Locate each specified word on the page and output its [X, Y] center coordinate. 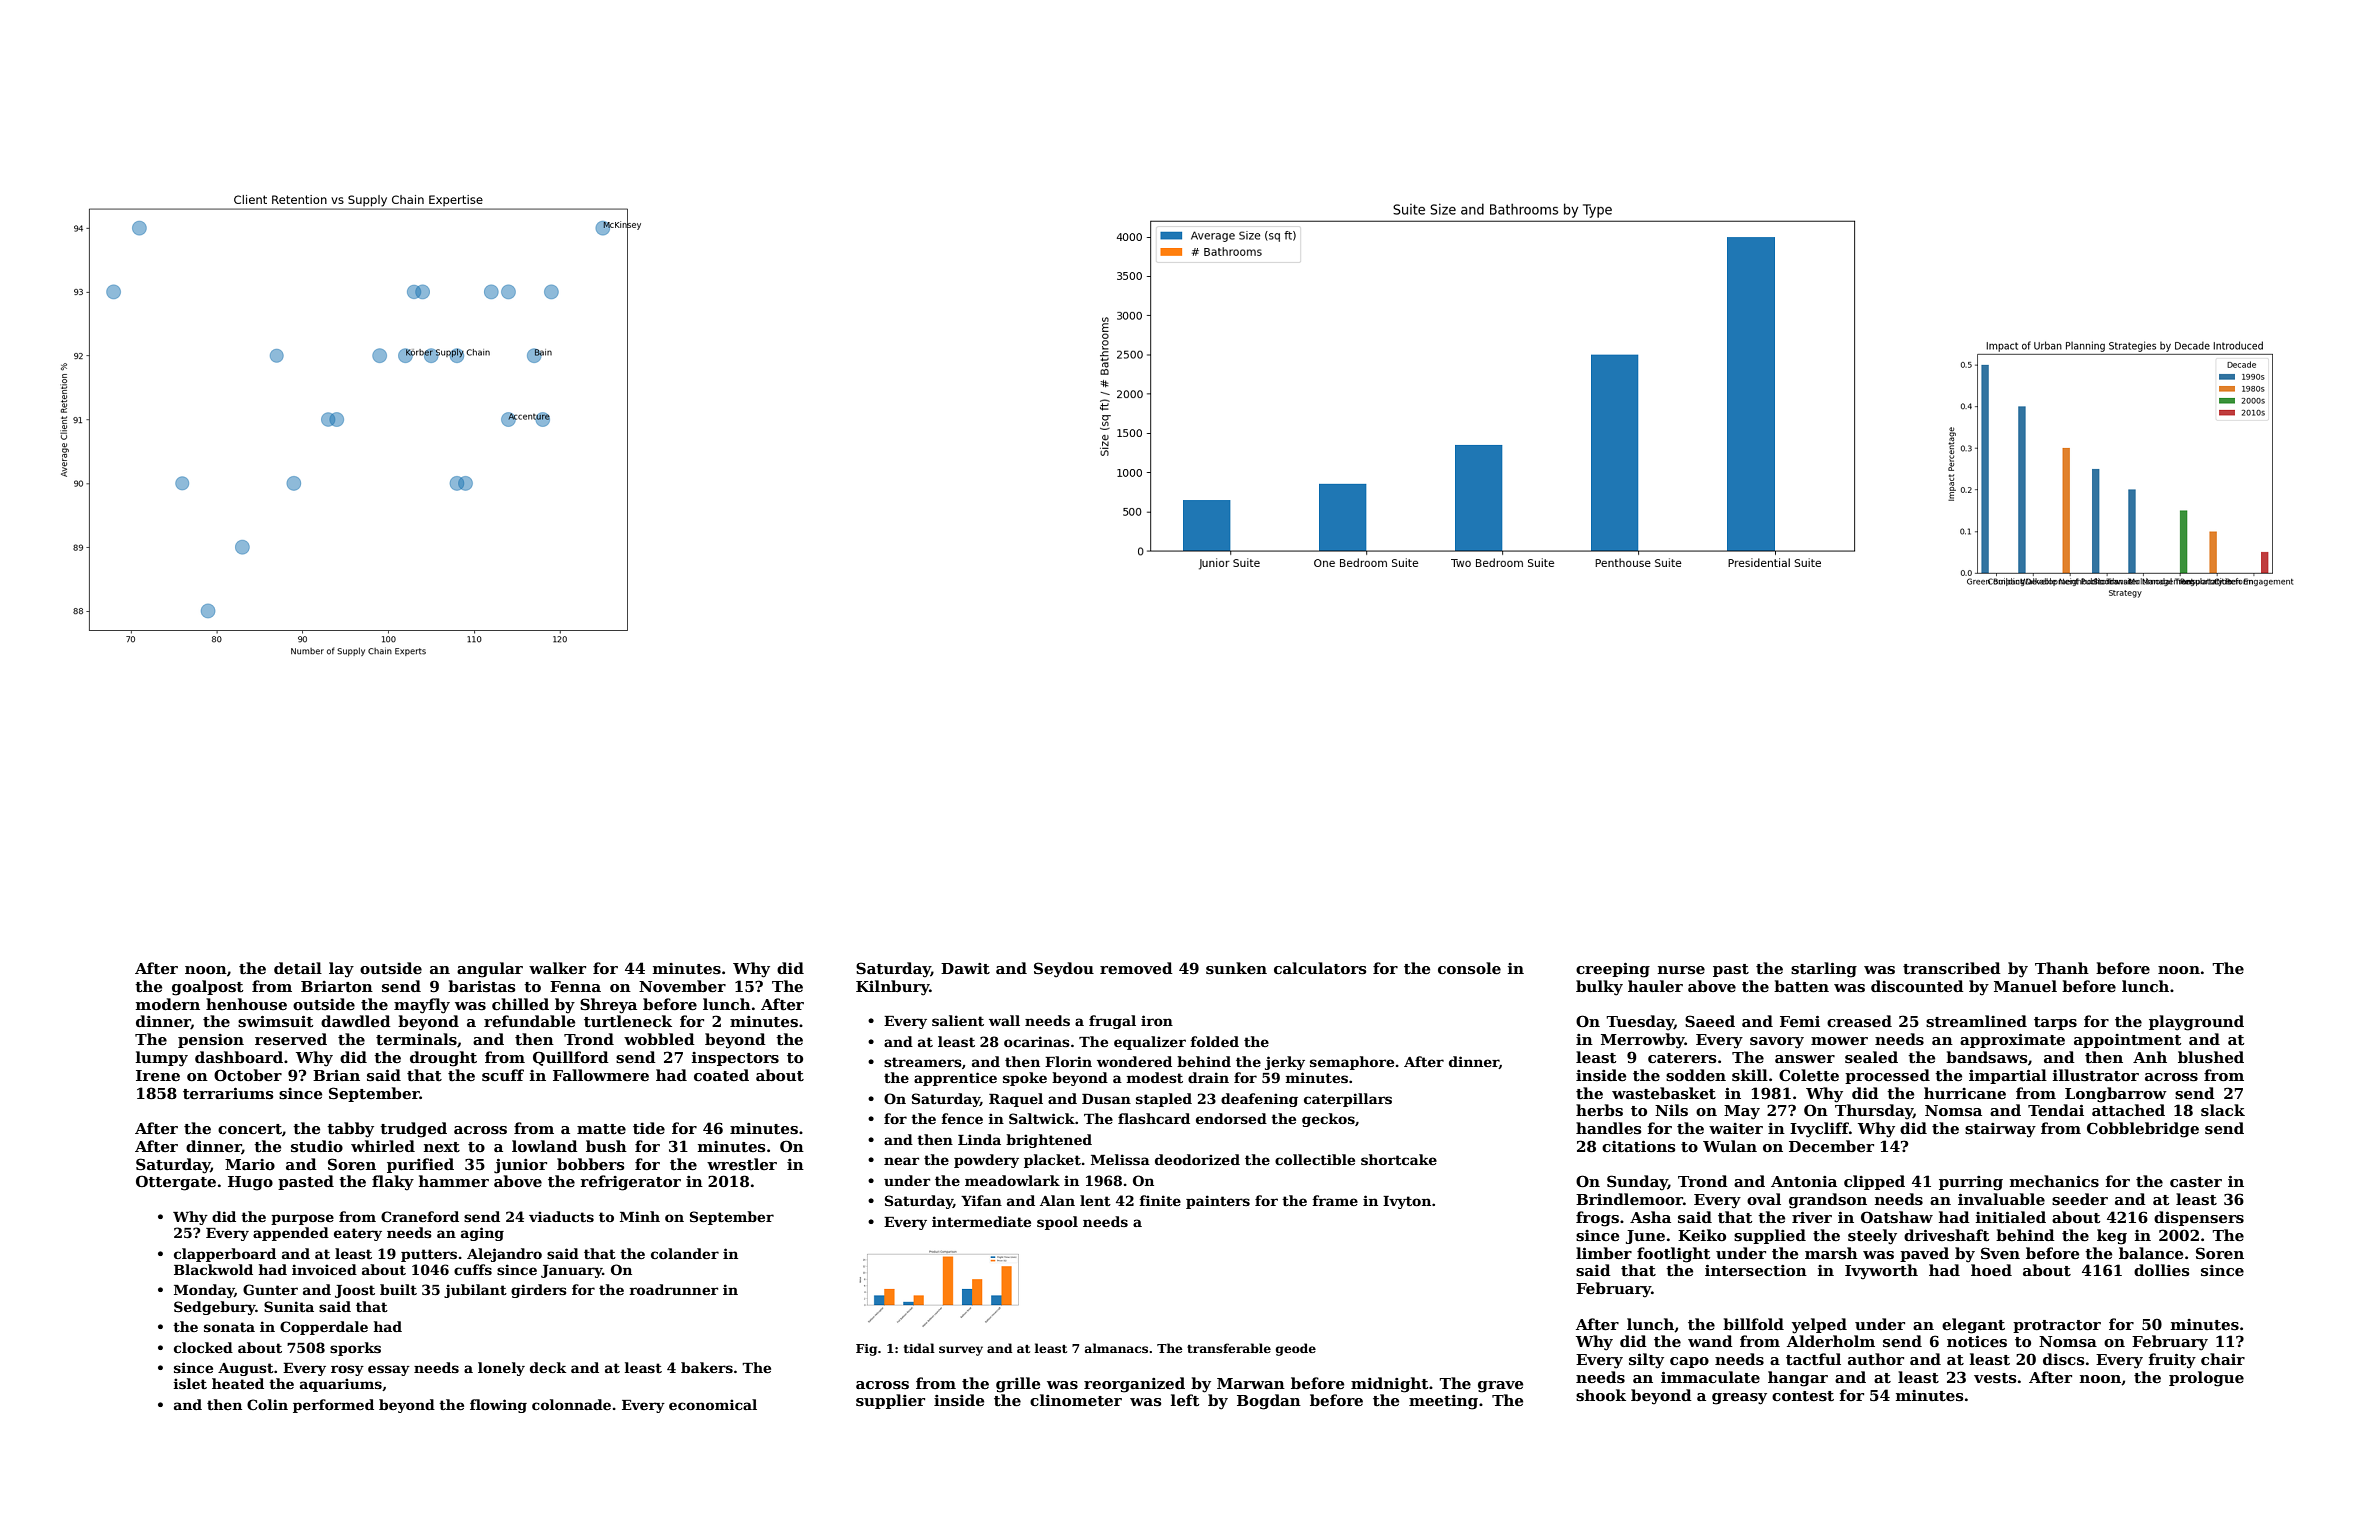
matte [601, 1129]
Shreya [608, 1006]
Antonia [1804, 1181]
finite [1160, 1200]
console [1469, 968]
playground [2196, 1023]
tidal [919, 1348]
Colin [267, 1404]
